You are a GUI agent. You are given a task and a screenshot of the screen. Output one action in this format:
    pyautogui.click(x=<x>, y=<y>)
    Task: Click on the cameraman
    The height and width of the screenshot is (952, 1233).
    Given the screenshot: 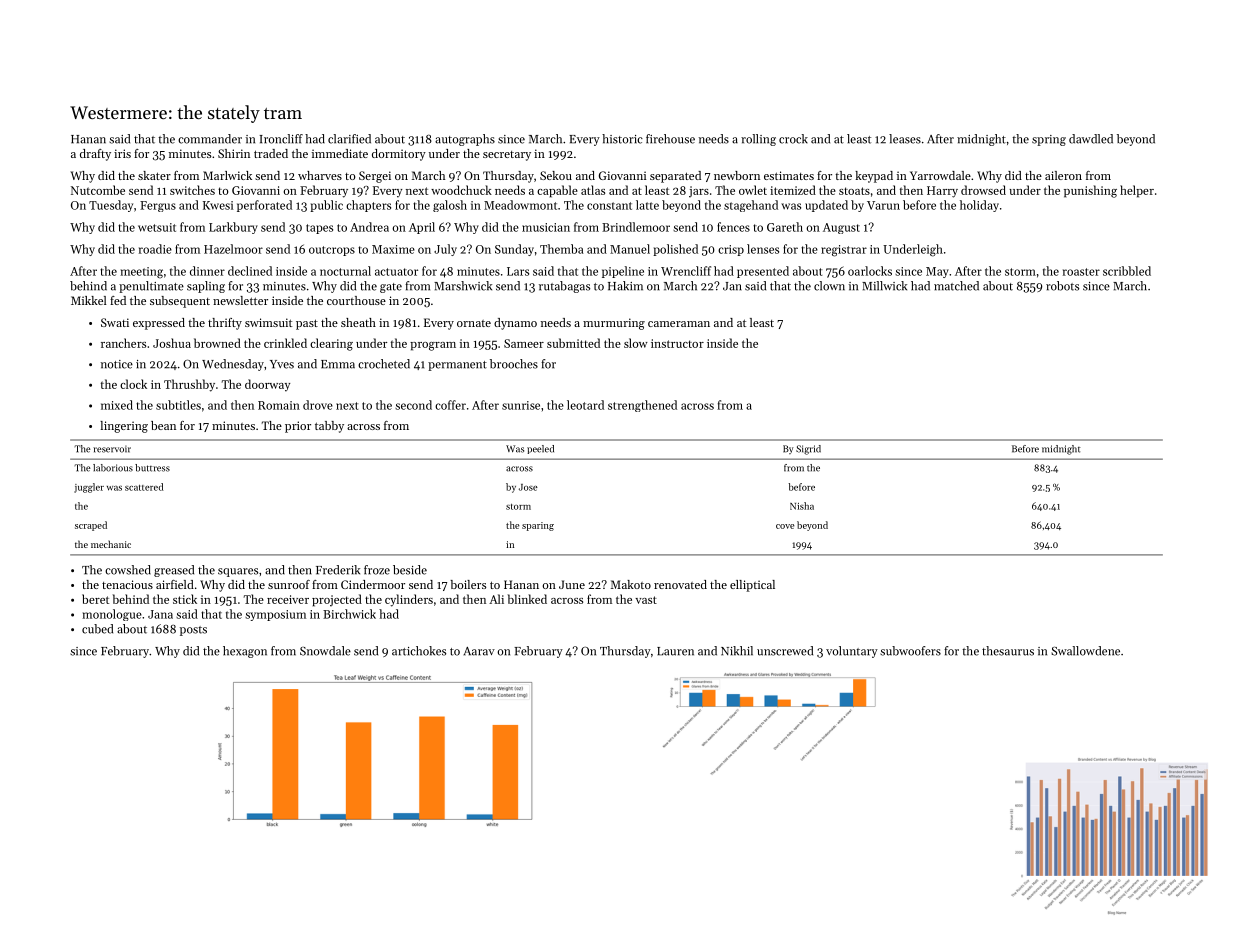 What is the action you would take?
    pyautogui.click(x=679, y=324)
